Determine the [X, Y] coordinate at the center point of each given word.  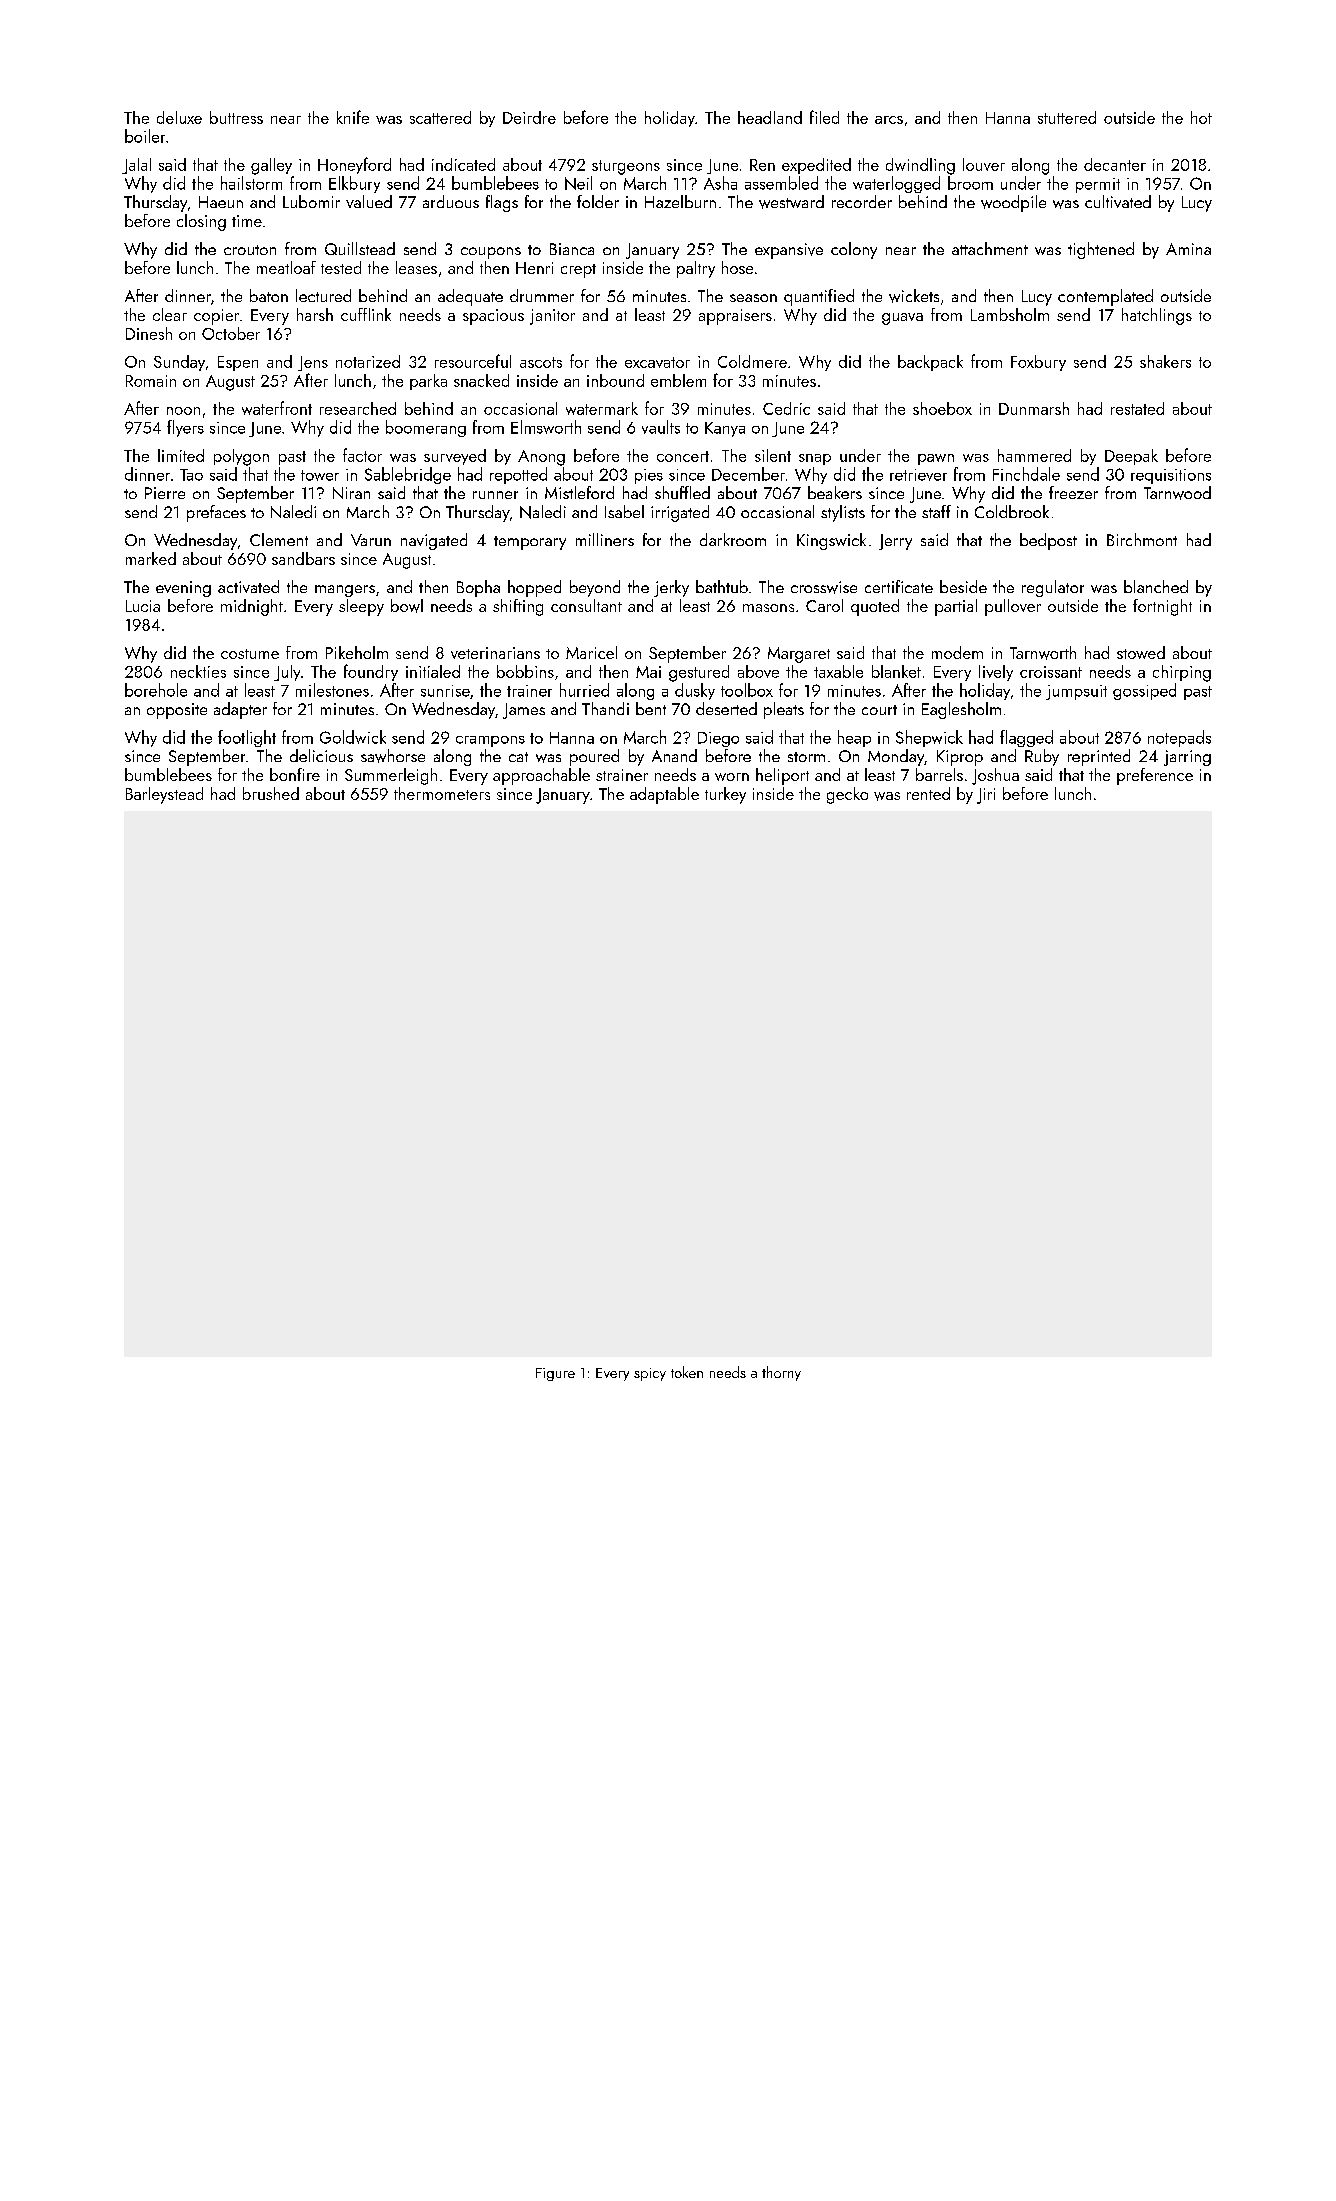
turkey [725, 795]
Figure [555, 1374]
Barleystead [164, 795]
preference [1155, 776]
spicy [650, 1374]
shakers [1165, 361]
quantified [819, 297]
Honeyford [354, 165]
